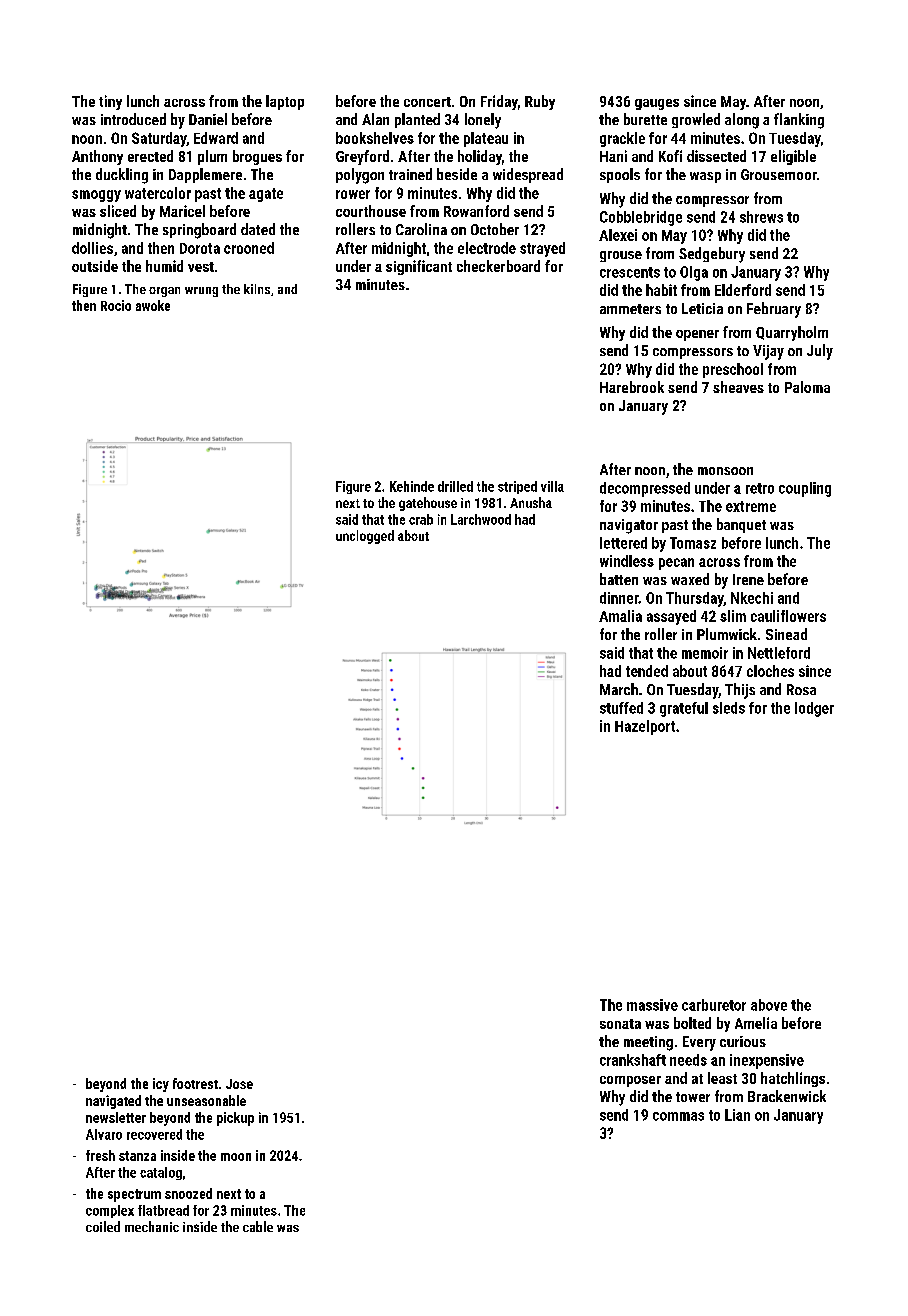  Describe the element at coordinates (257, 289) in the image. I see `kilns` at that location.
